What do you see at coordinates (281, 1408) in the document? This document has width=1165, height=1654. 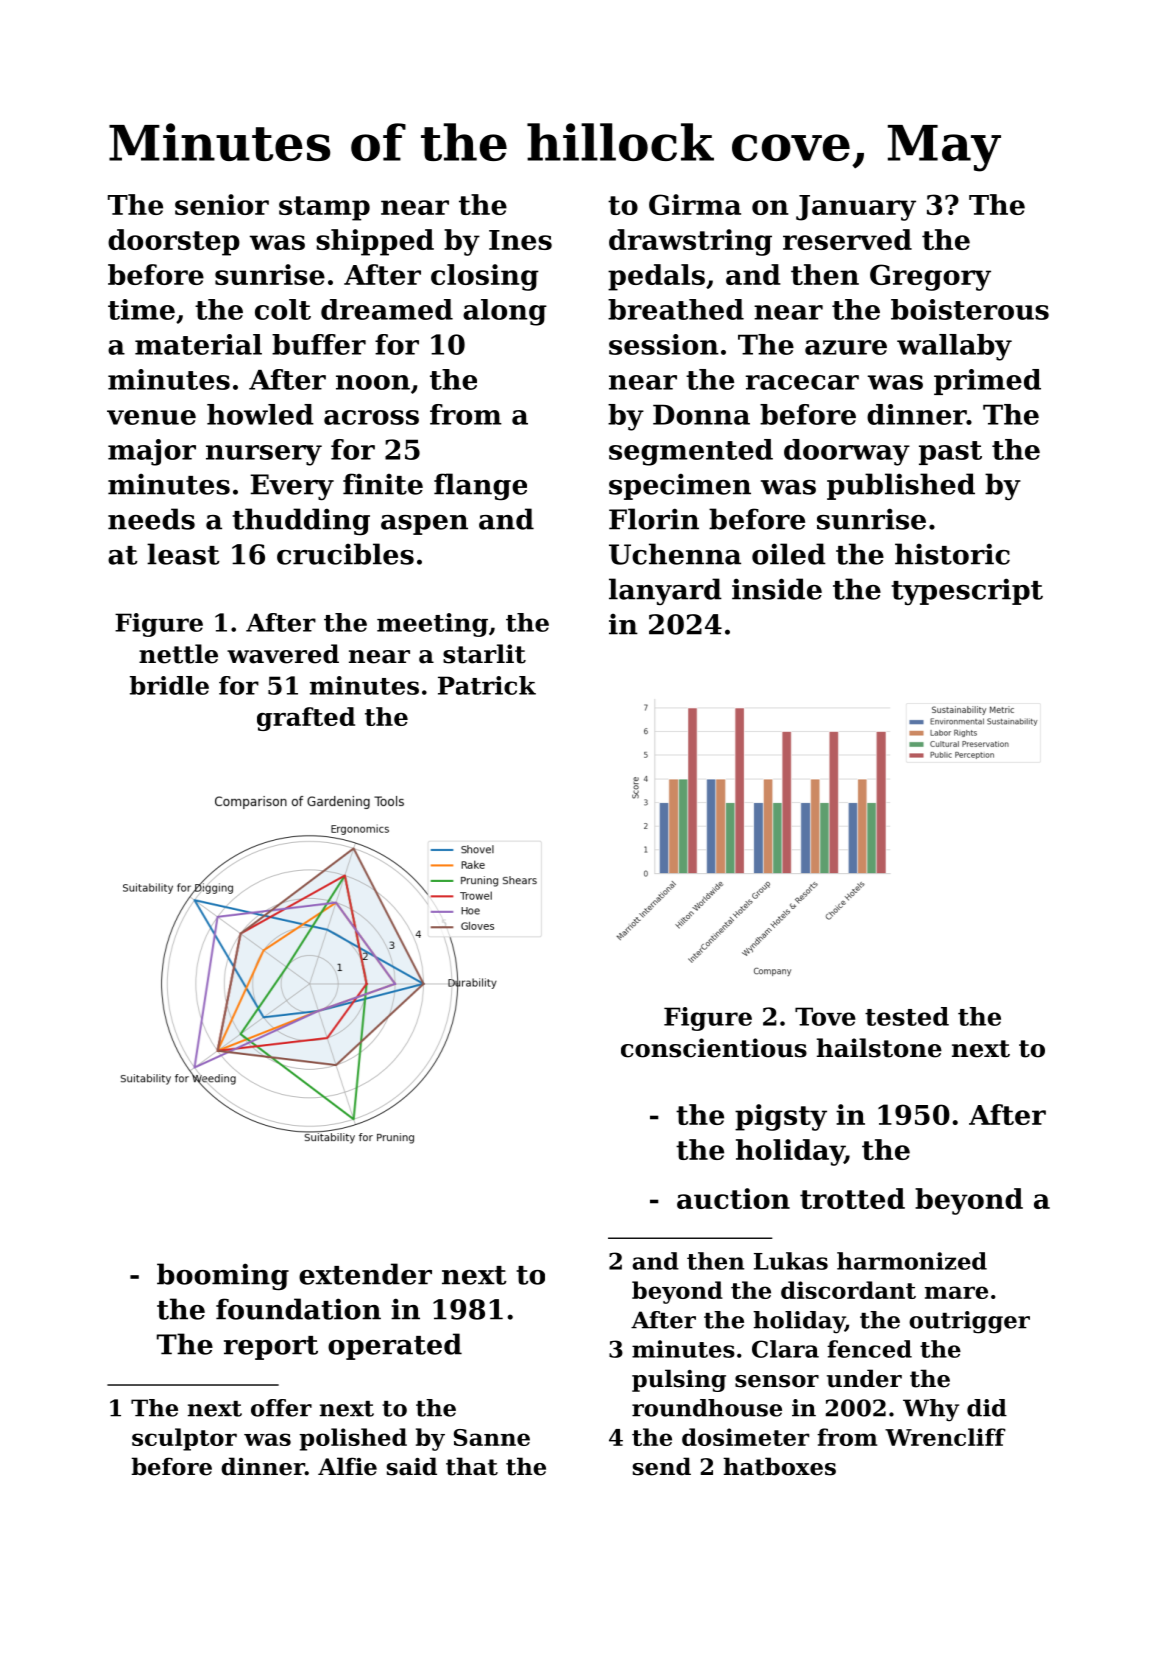 I see `offer` at bounding box center [281, 1408].
